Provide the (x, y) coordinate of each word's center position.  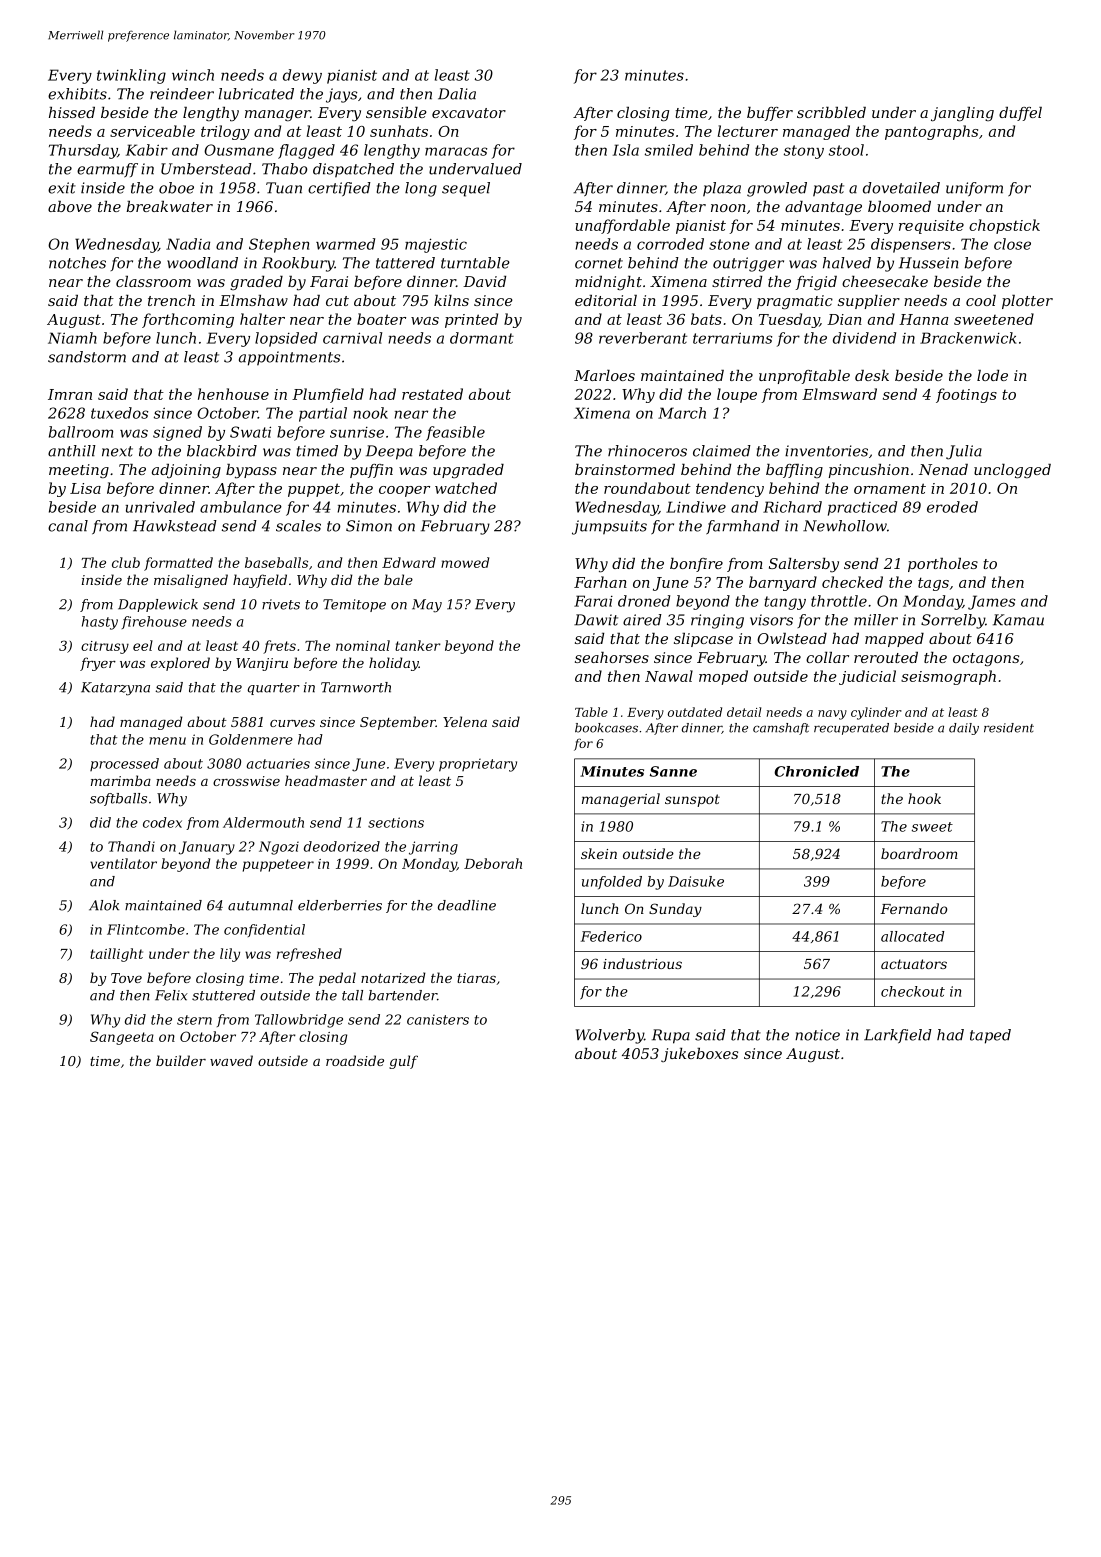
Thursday (83, 151)
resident (1009, 728)
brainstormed (625, 469)
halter (262, 319)
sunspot (692, 800)
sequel (466, 189)
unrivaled (160, 507)
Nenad (943, 469)
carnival (352, 338)
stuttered (223, 995)
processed (124, 764)
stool (846, 150)
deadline (467, 905)
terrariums (732, 338)
